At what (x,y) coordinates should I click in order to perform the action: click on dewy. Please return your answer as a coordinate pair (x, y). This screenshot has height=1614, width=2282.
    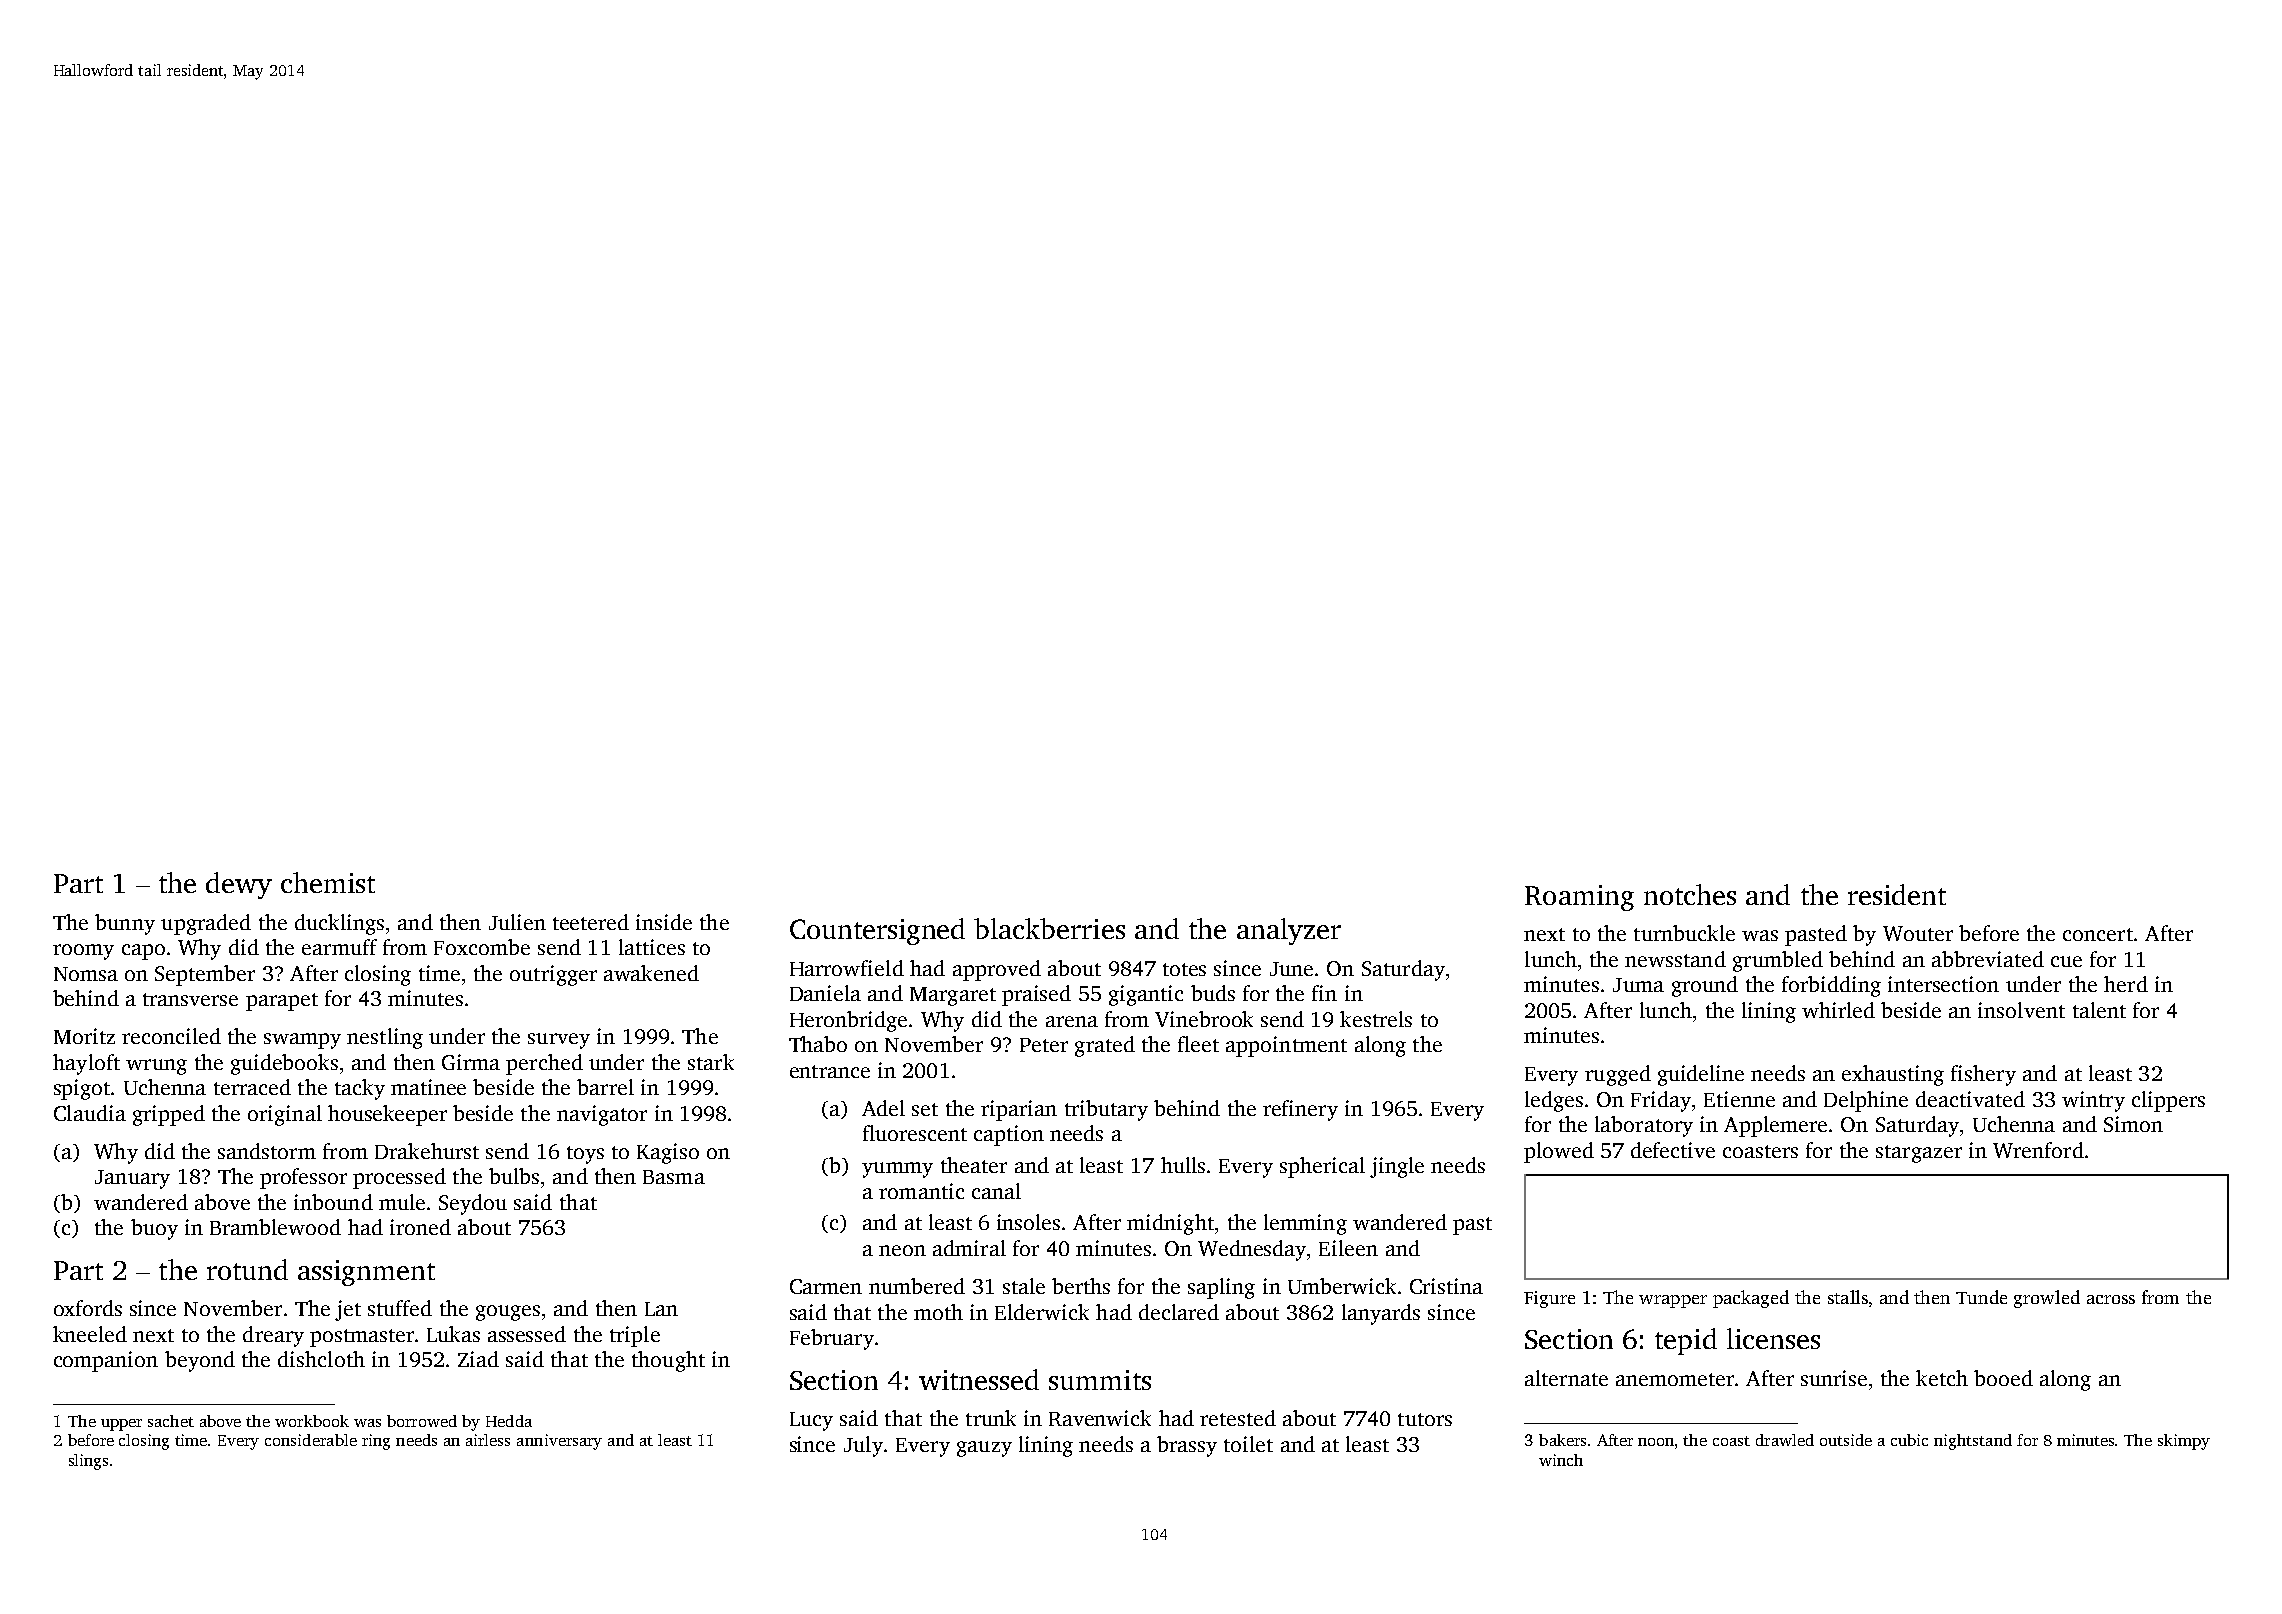
    Looking at the image, I should click on (239, 885).
